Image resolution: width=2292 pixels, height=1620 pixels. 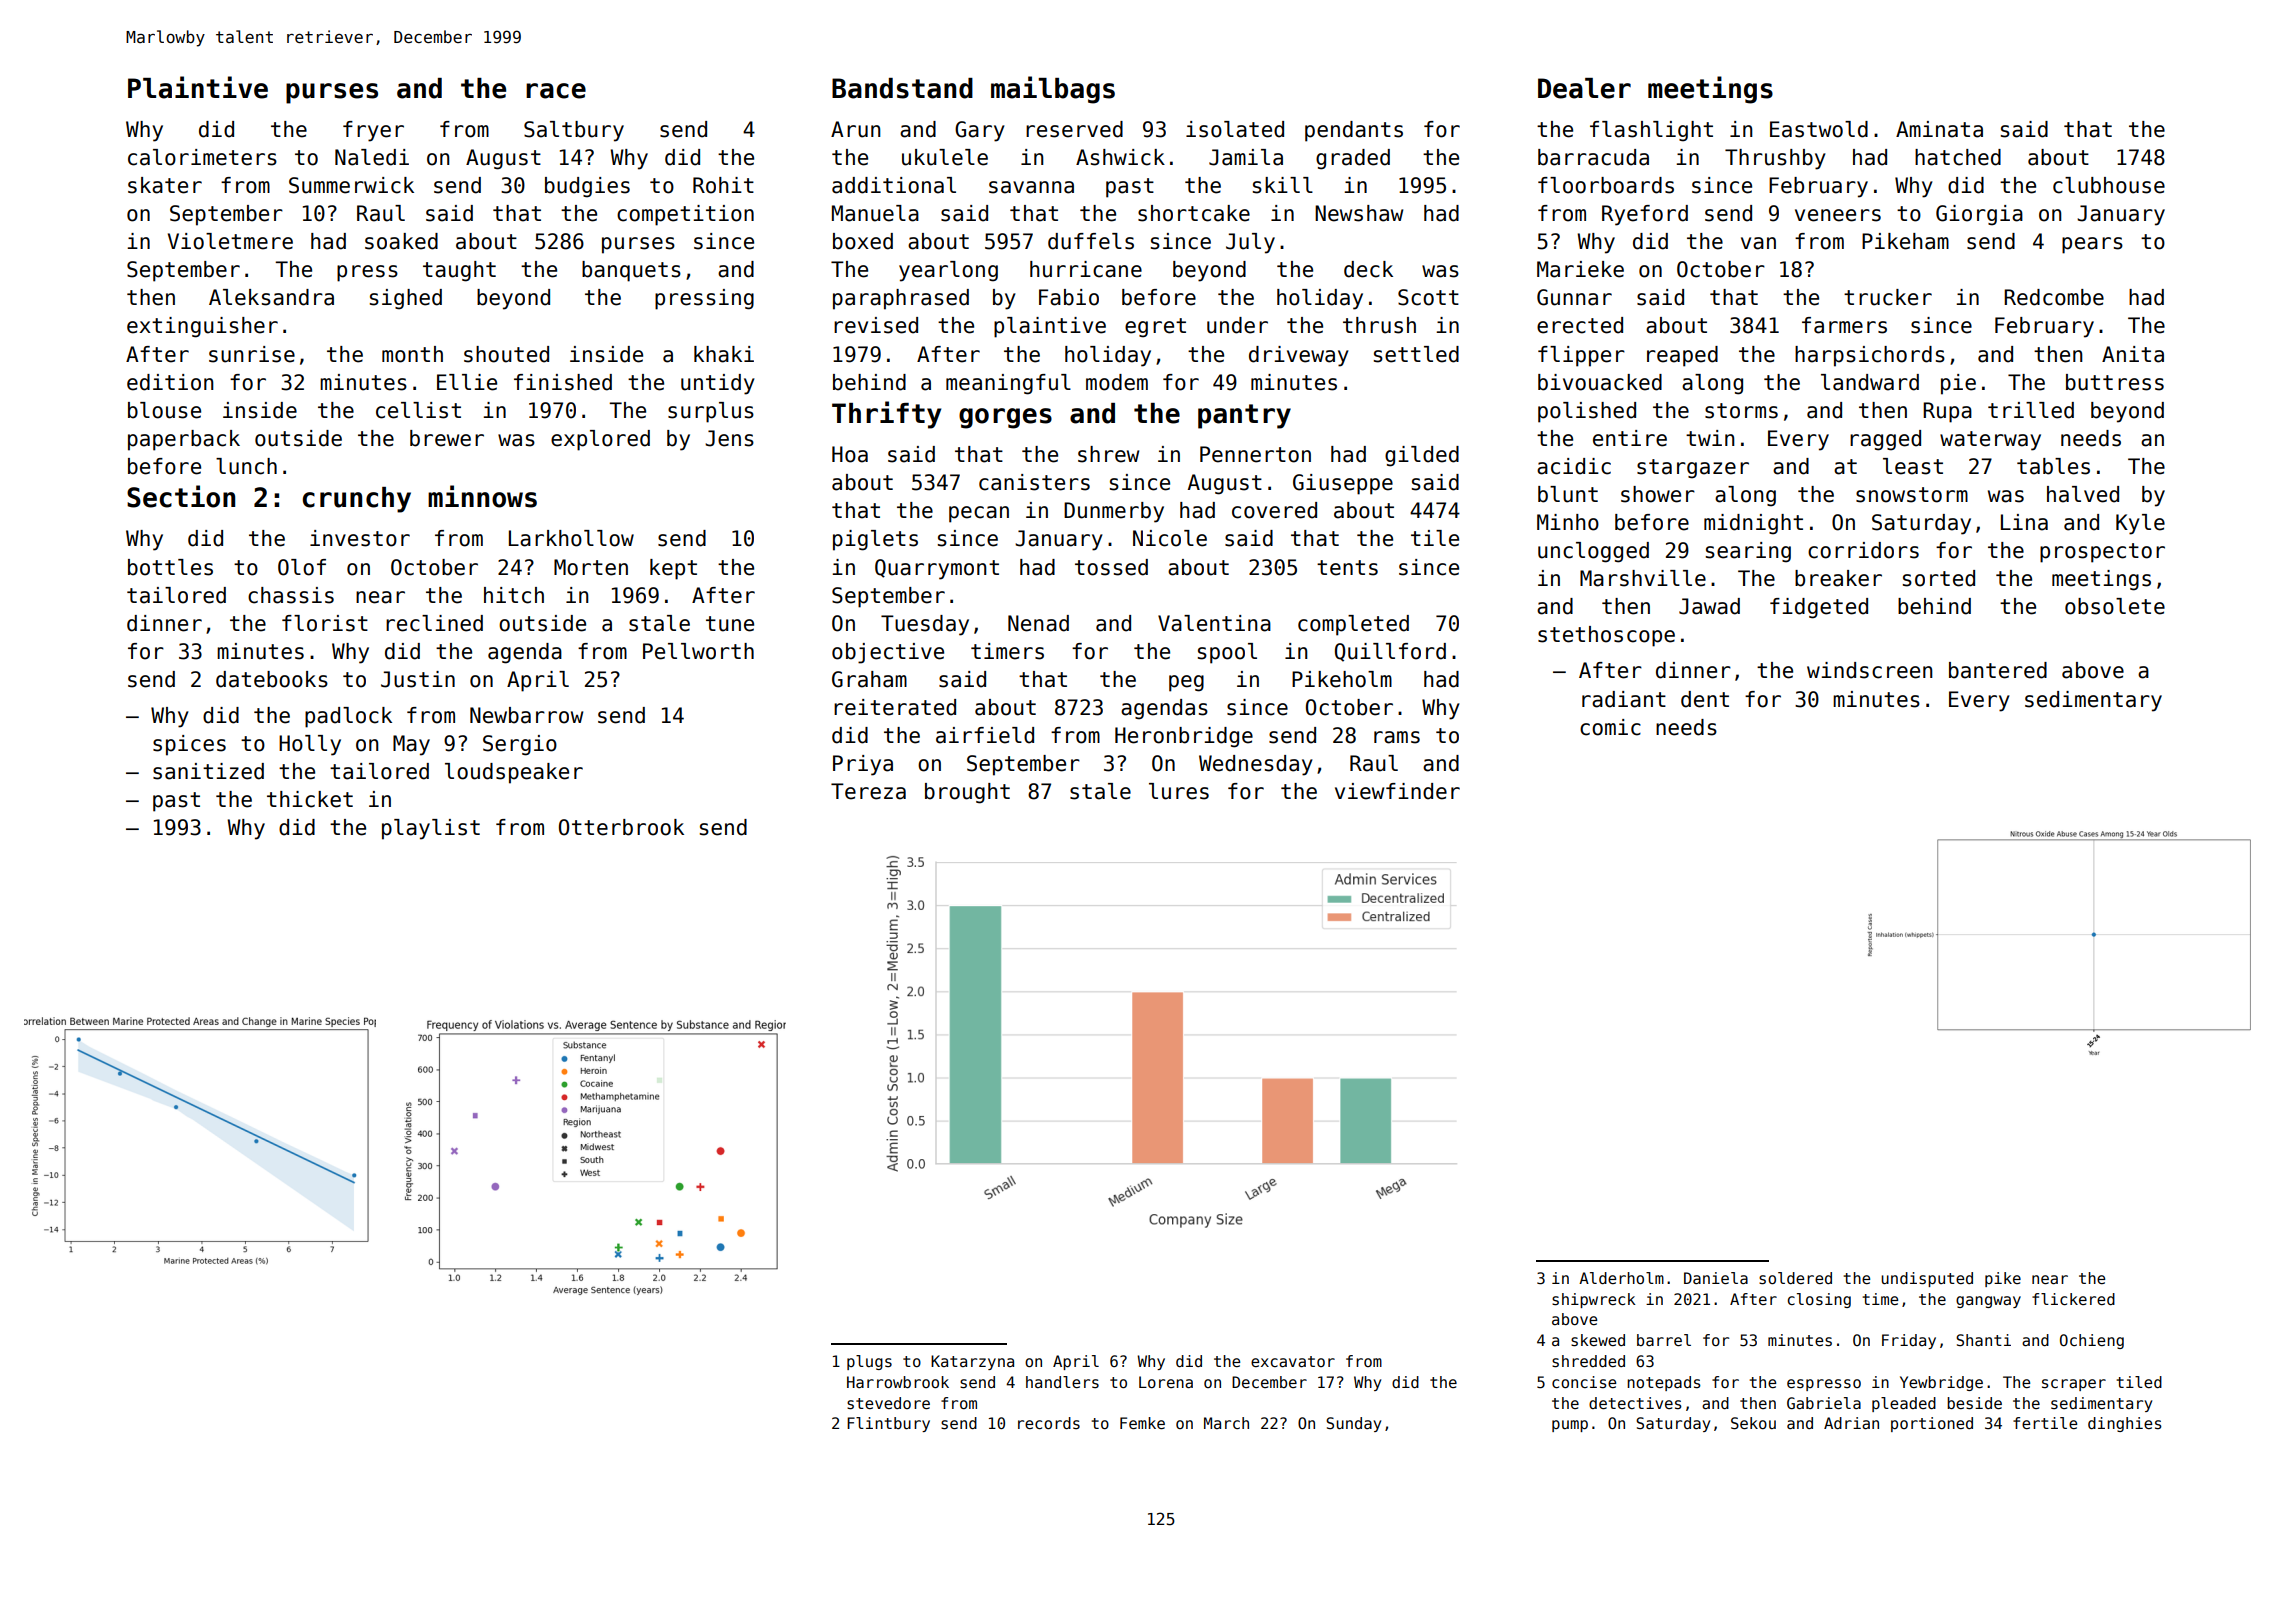 I want to click on race, so click(x=556, y=91).
